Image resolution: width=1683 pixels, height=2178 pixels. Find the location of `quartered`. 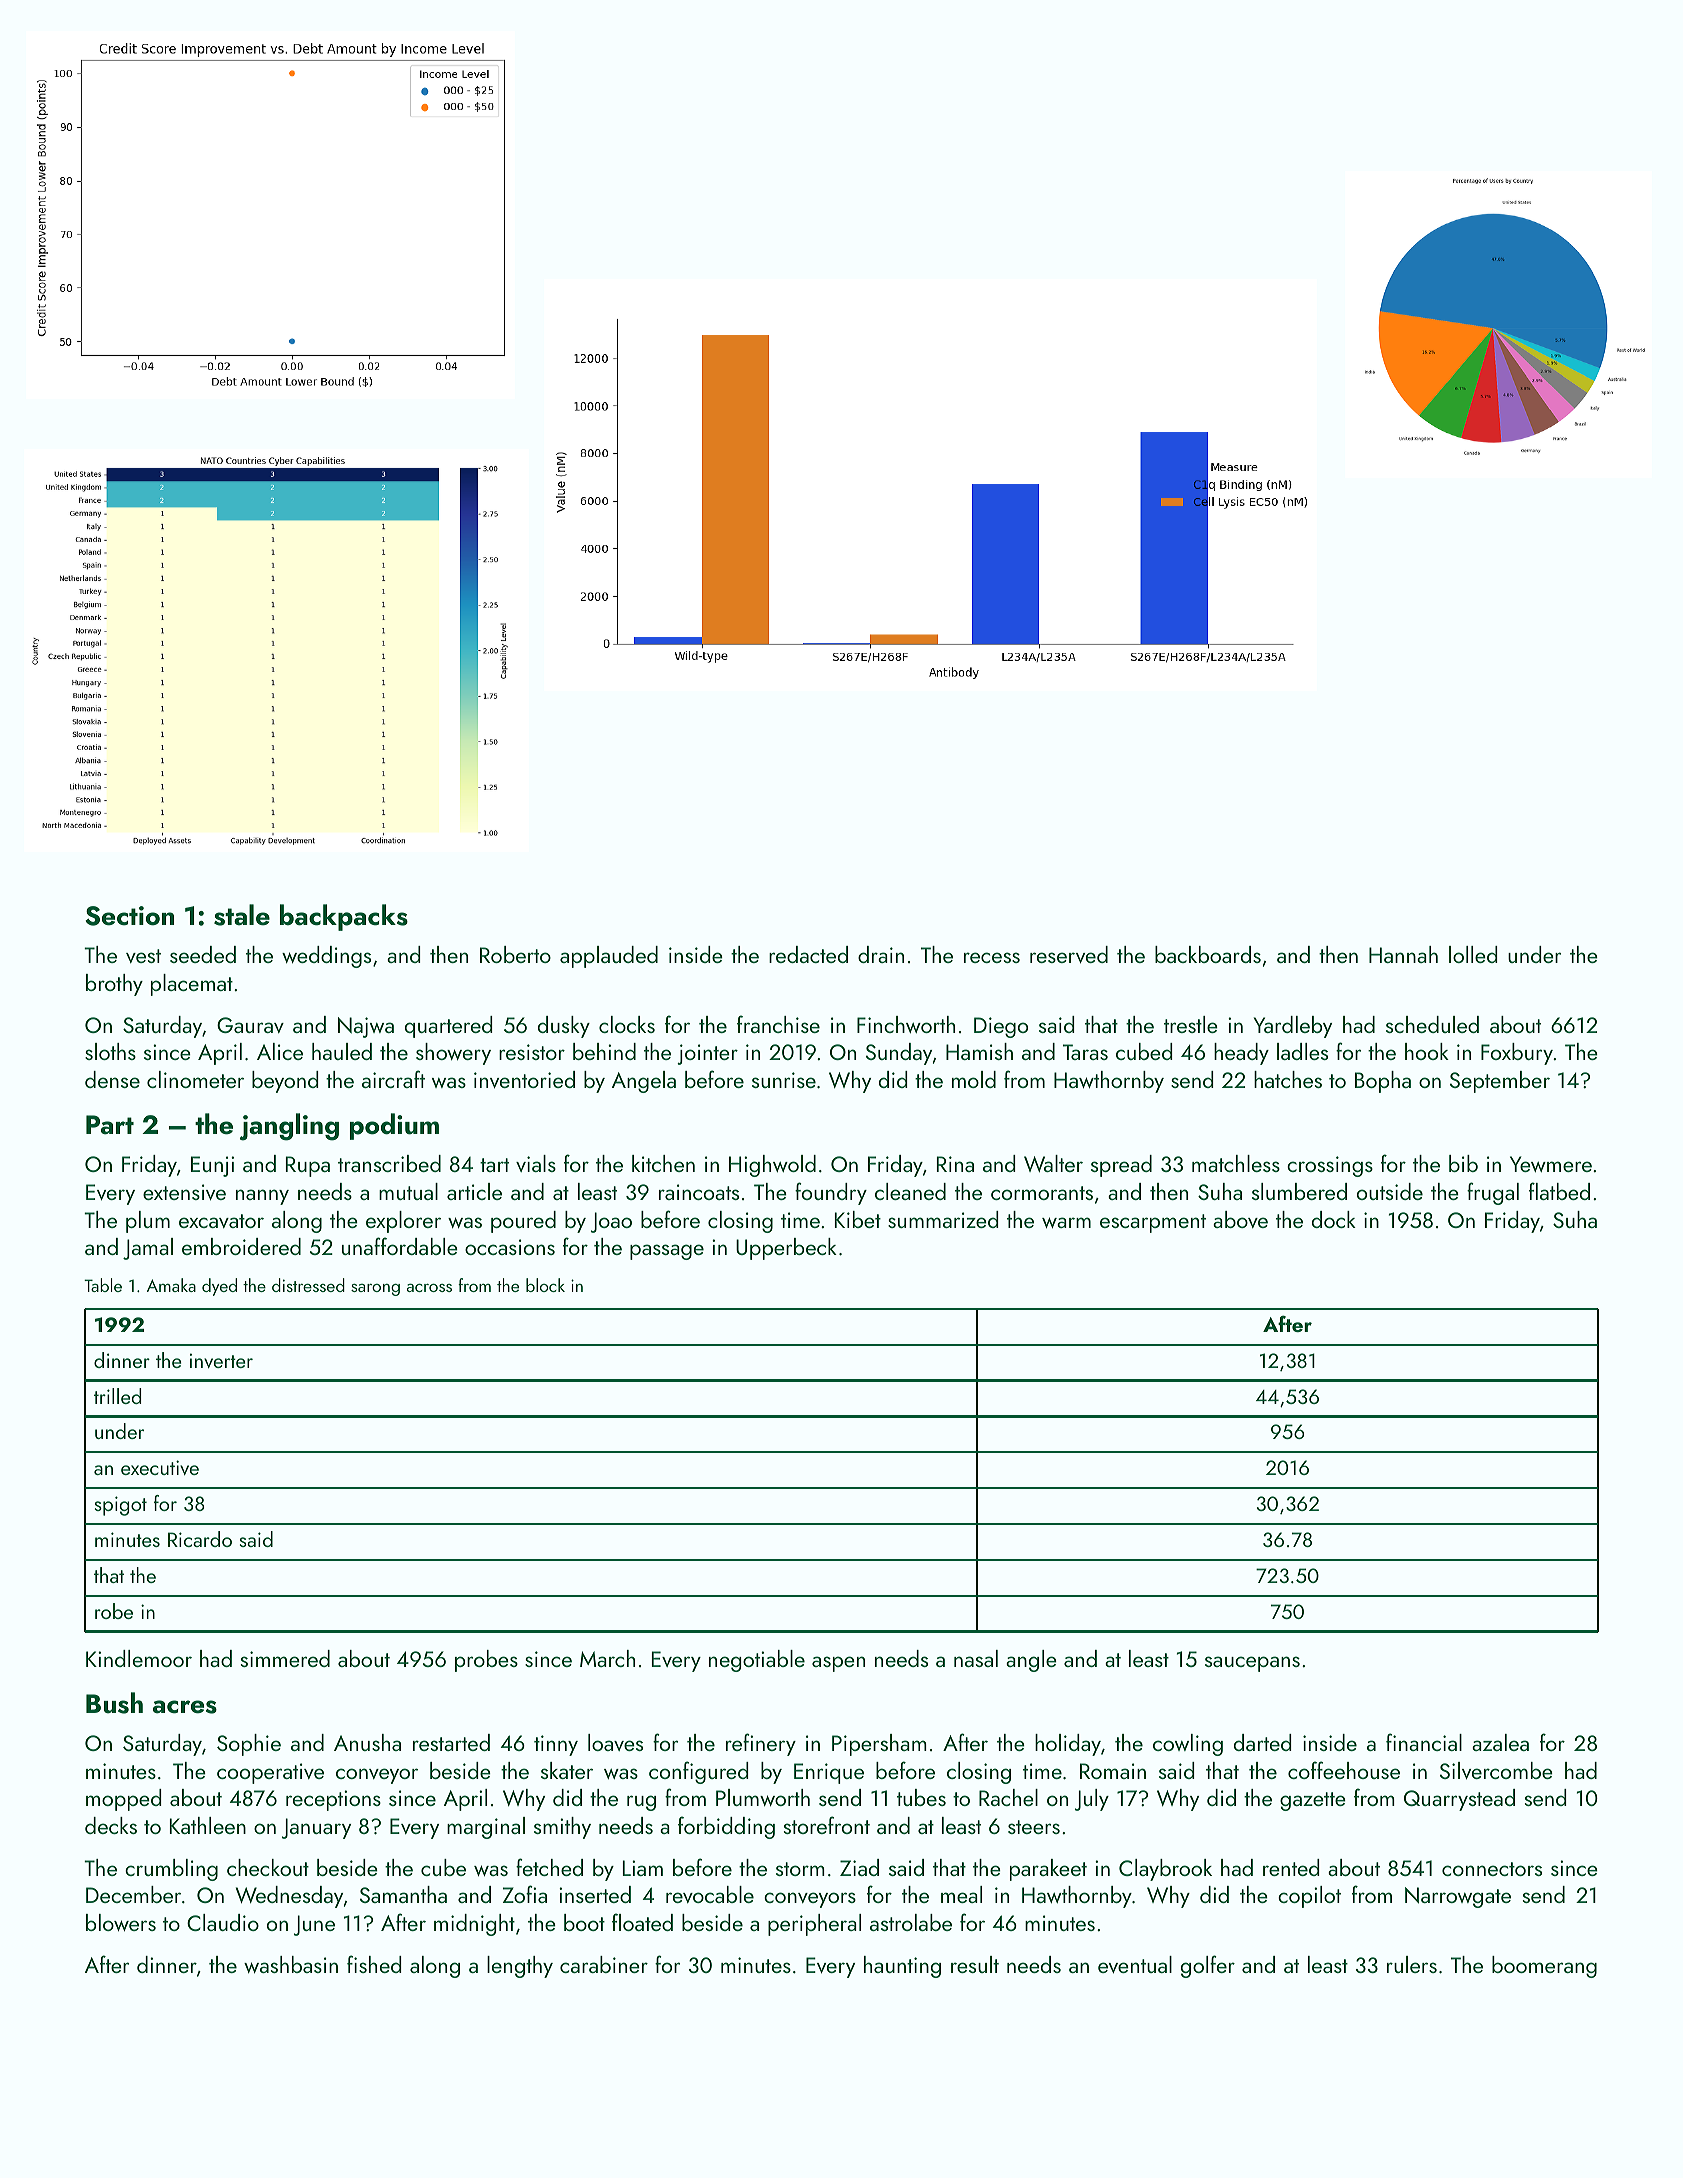

quartered is located at coordinates (449, 1027).
